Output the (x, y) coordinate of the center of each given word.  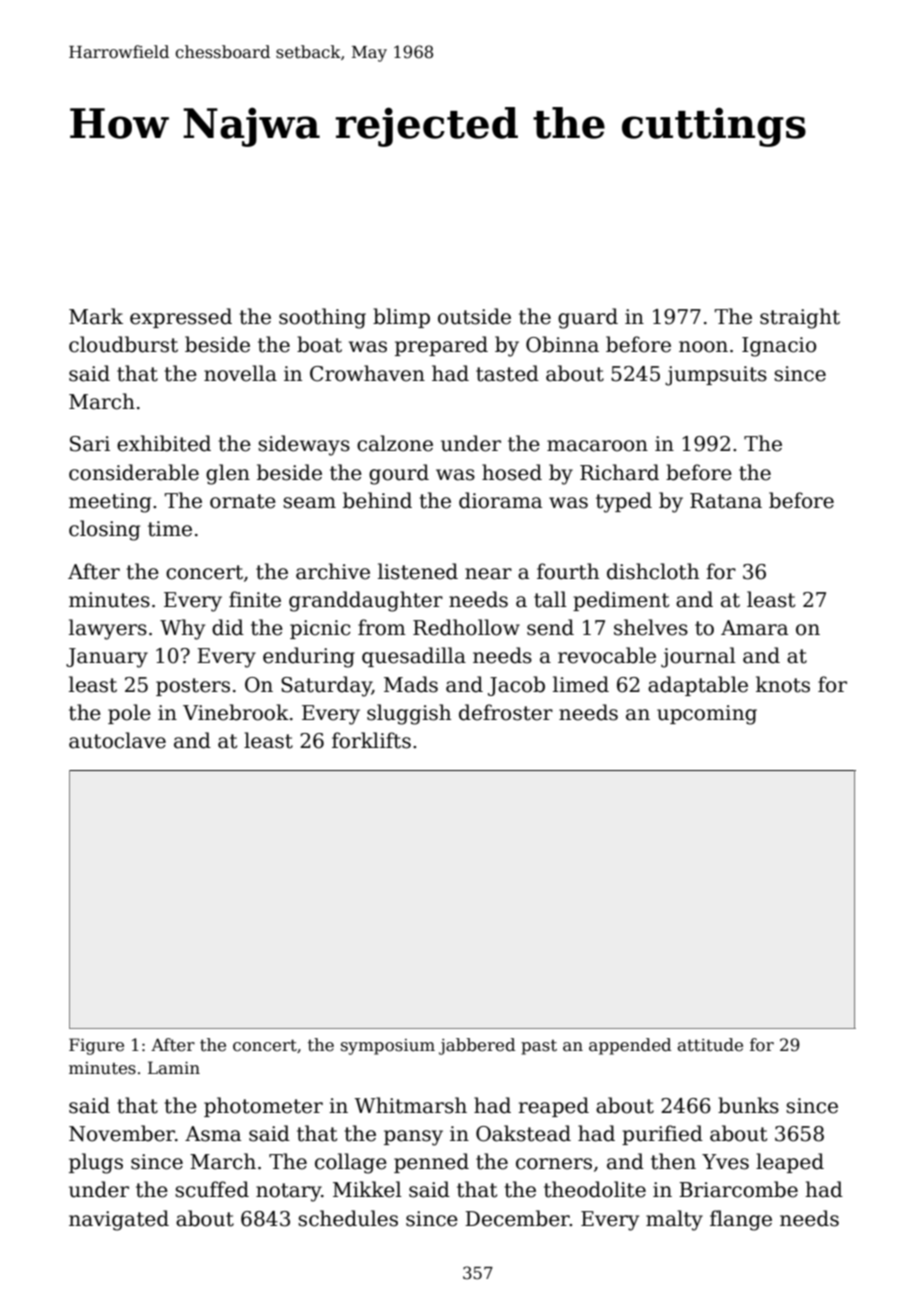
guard (588, 318)
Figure (96, 1046)
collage (351, 1163)
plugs (96, 1163)
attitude (710, 1045)
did (228, 627)
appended (630, 1046)
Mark (96, 316)
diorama (500, 500)
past (539, 1047)
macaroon (597, 446)
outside (474, 316)
